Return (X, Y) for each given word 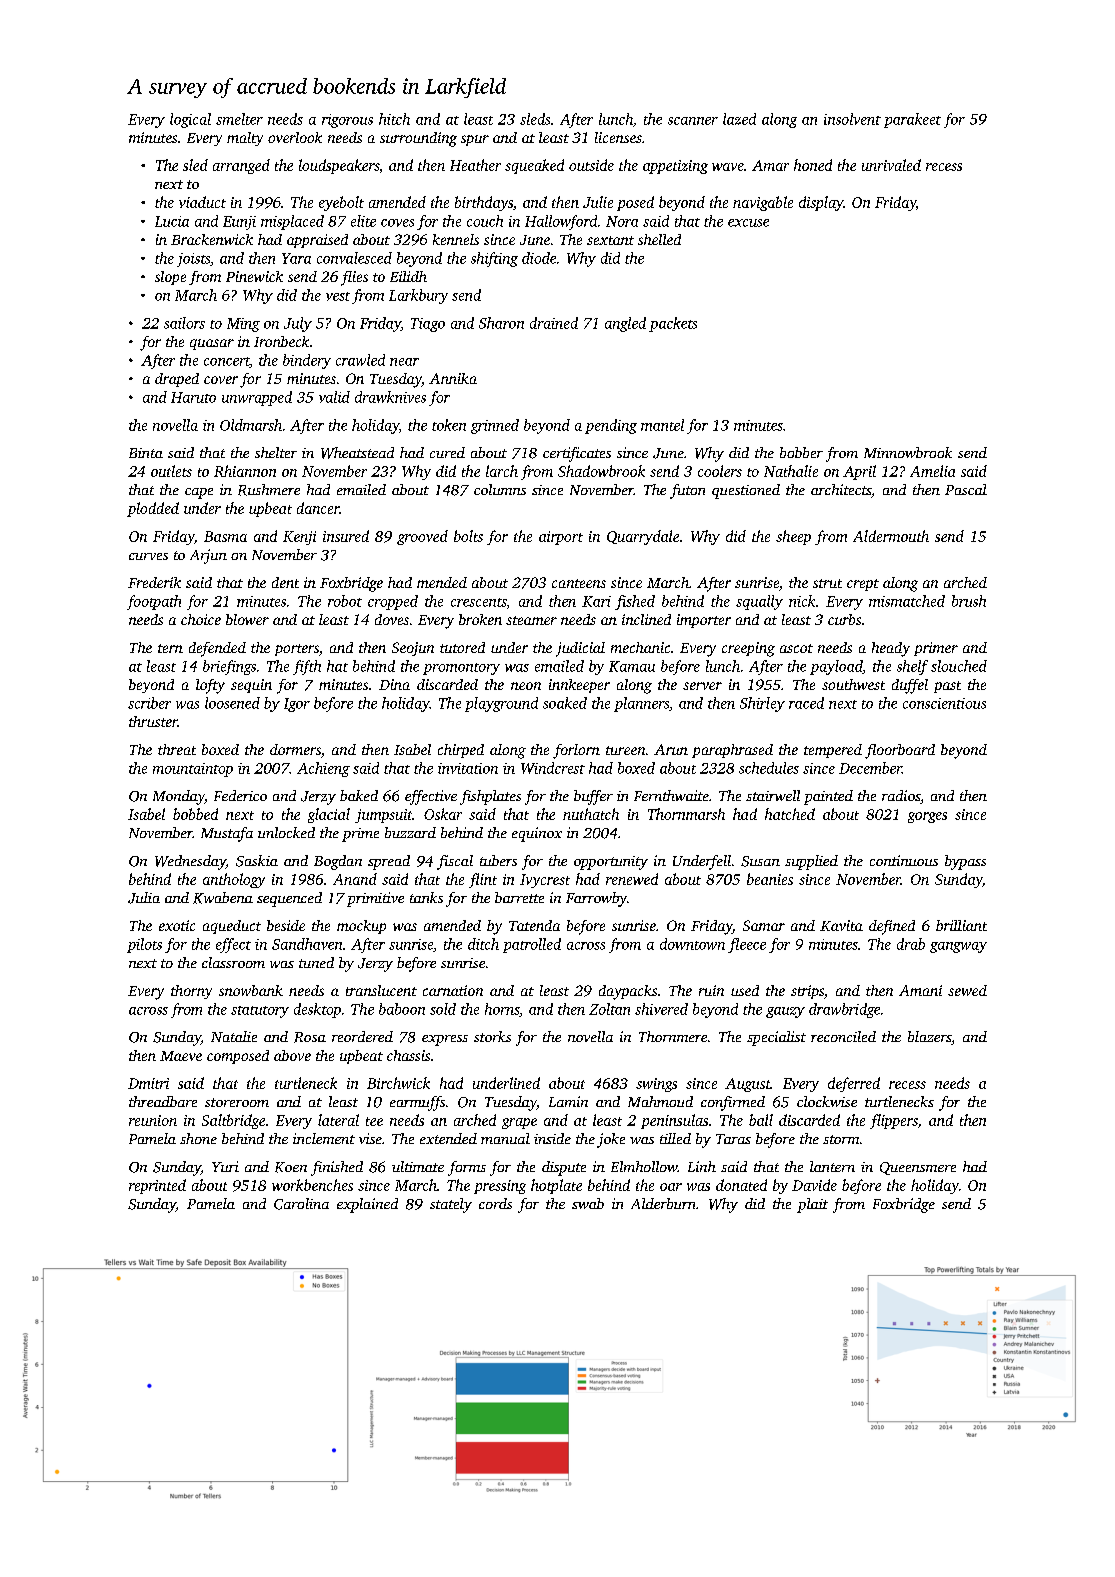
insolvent (852, 119)
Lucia (172, 221)
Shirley (762, 704)
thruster (153, 721)
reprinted (157, 1186)
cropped (393, 602)
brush (969, 601)
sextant (610, 240)
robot (345, 601)
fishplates (490, 797)
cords (495, 1203)
